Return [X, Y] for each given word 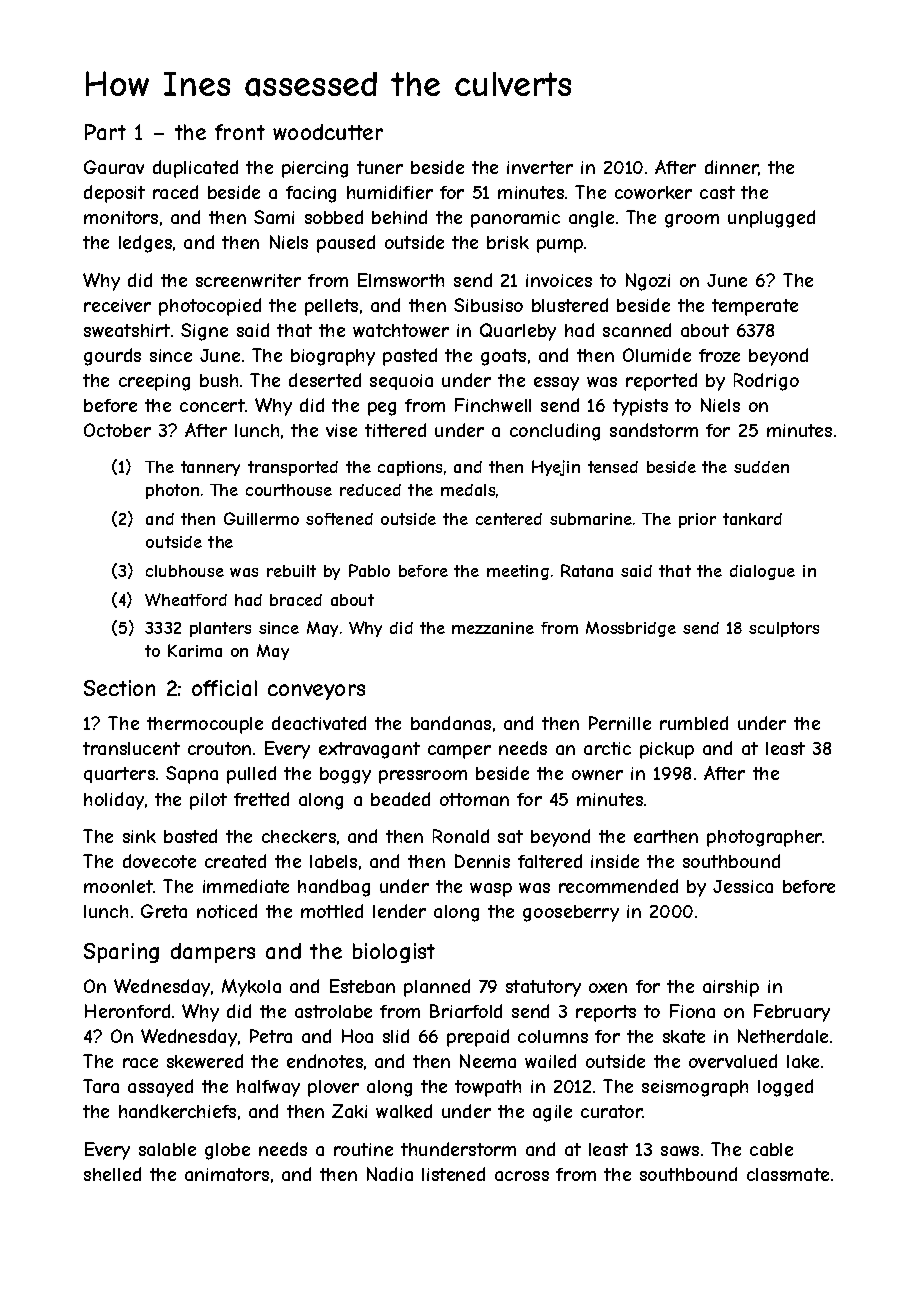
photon [172, 491]
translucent [131, 748]
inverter [540, 167]
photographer [764, 838]
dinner [732, 168]
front [240, 132]
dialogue [762, 572]
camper [459, 752]
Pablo [369, 570]
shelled [112, 1174]
